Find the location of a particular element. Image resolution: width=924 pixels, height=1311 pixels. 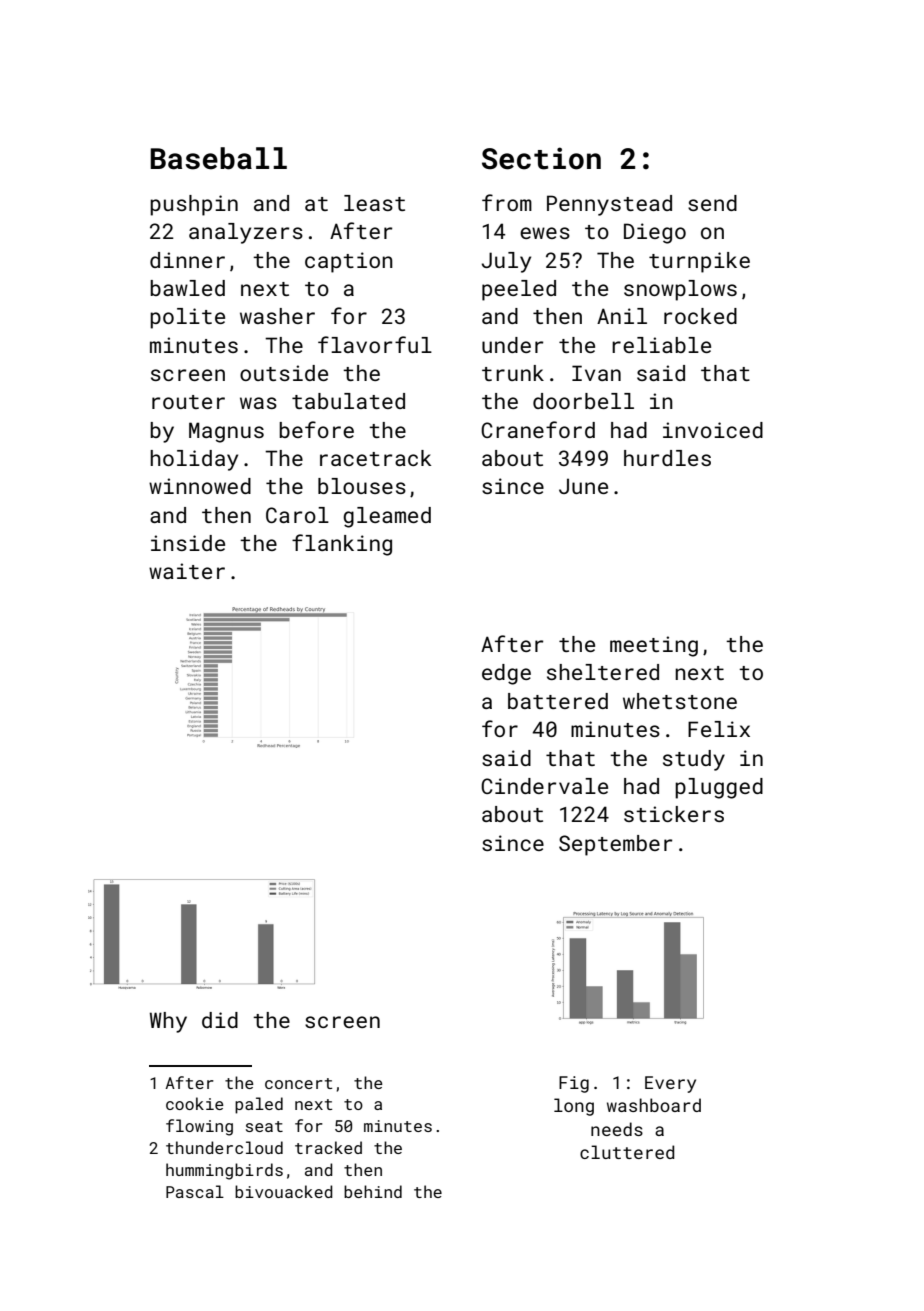

least is located at coordinates (374, 203).
